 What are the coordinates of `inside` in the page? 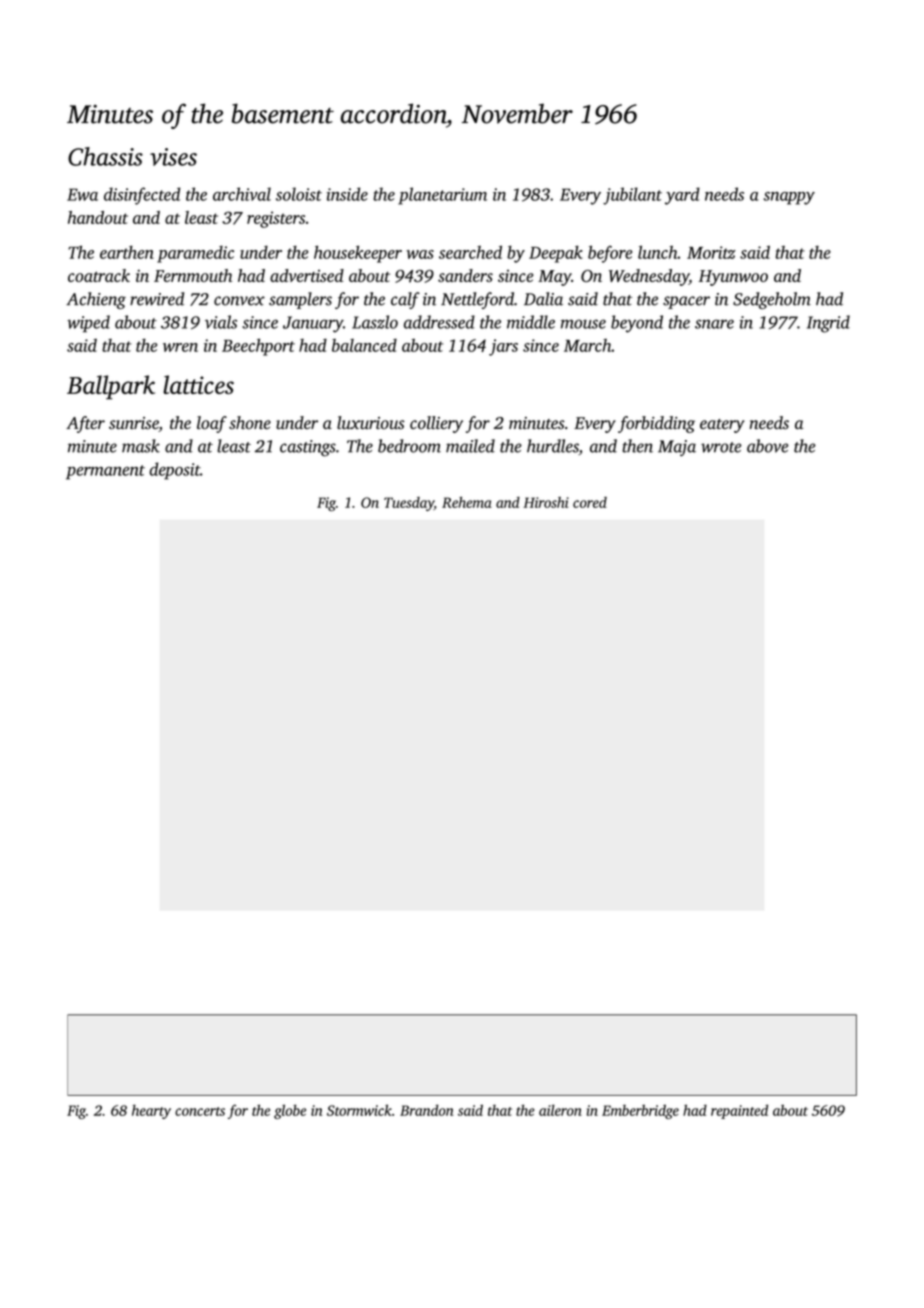 It's located at (347, 194).
